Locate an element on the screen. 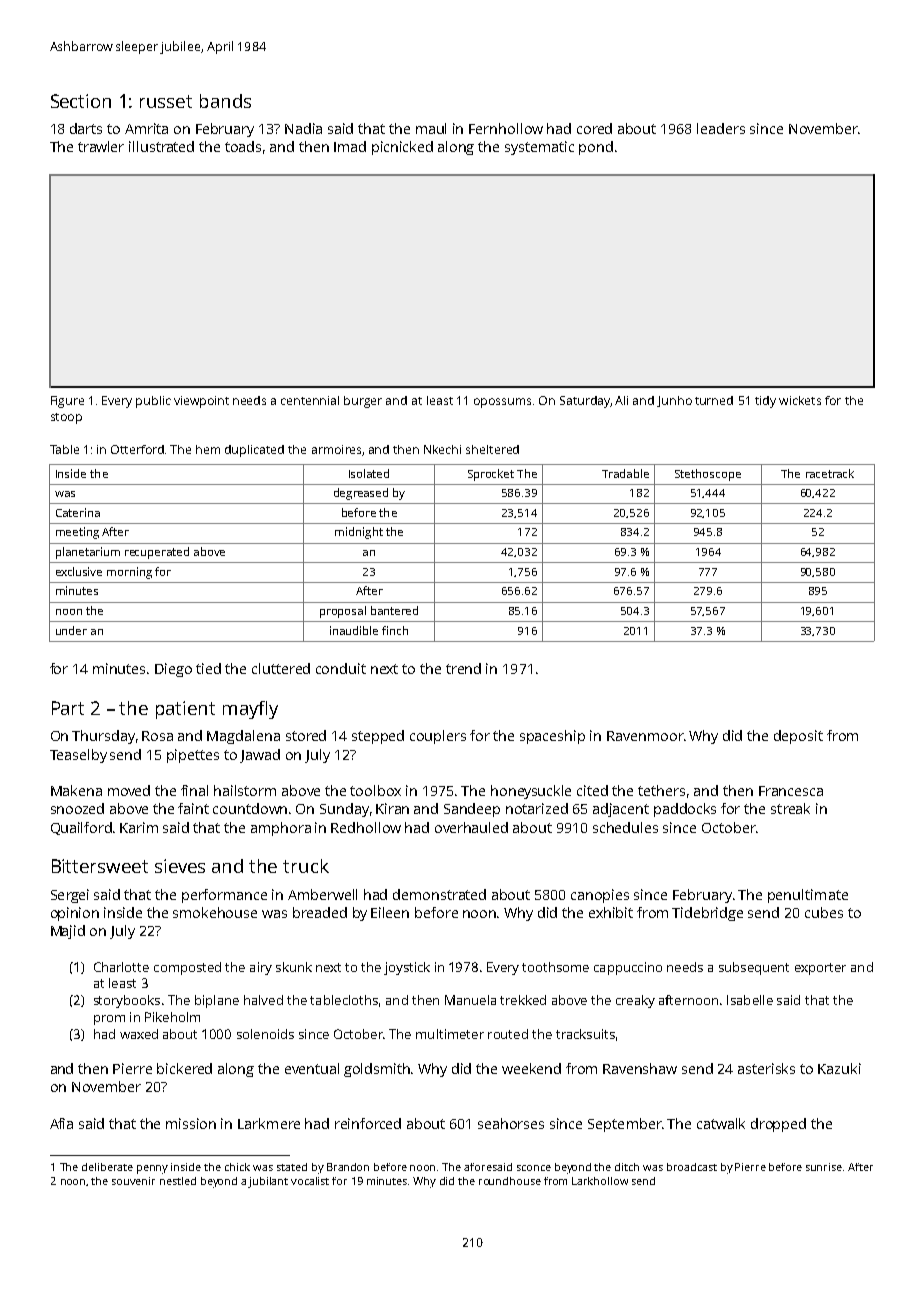 This screenshot has height=1308, width=924. opinion is located at coordinates (75, 914).
